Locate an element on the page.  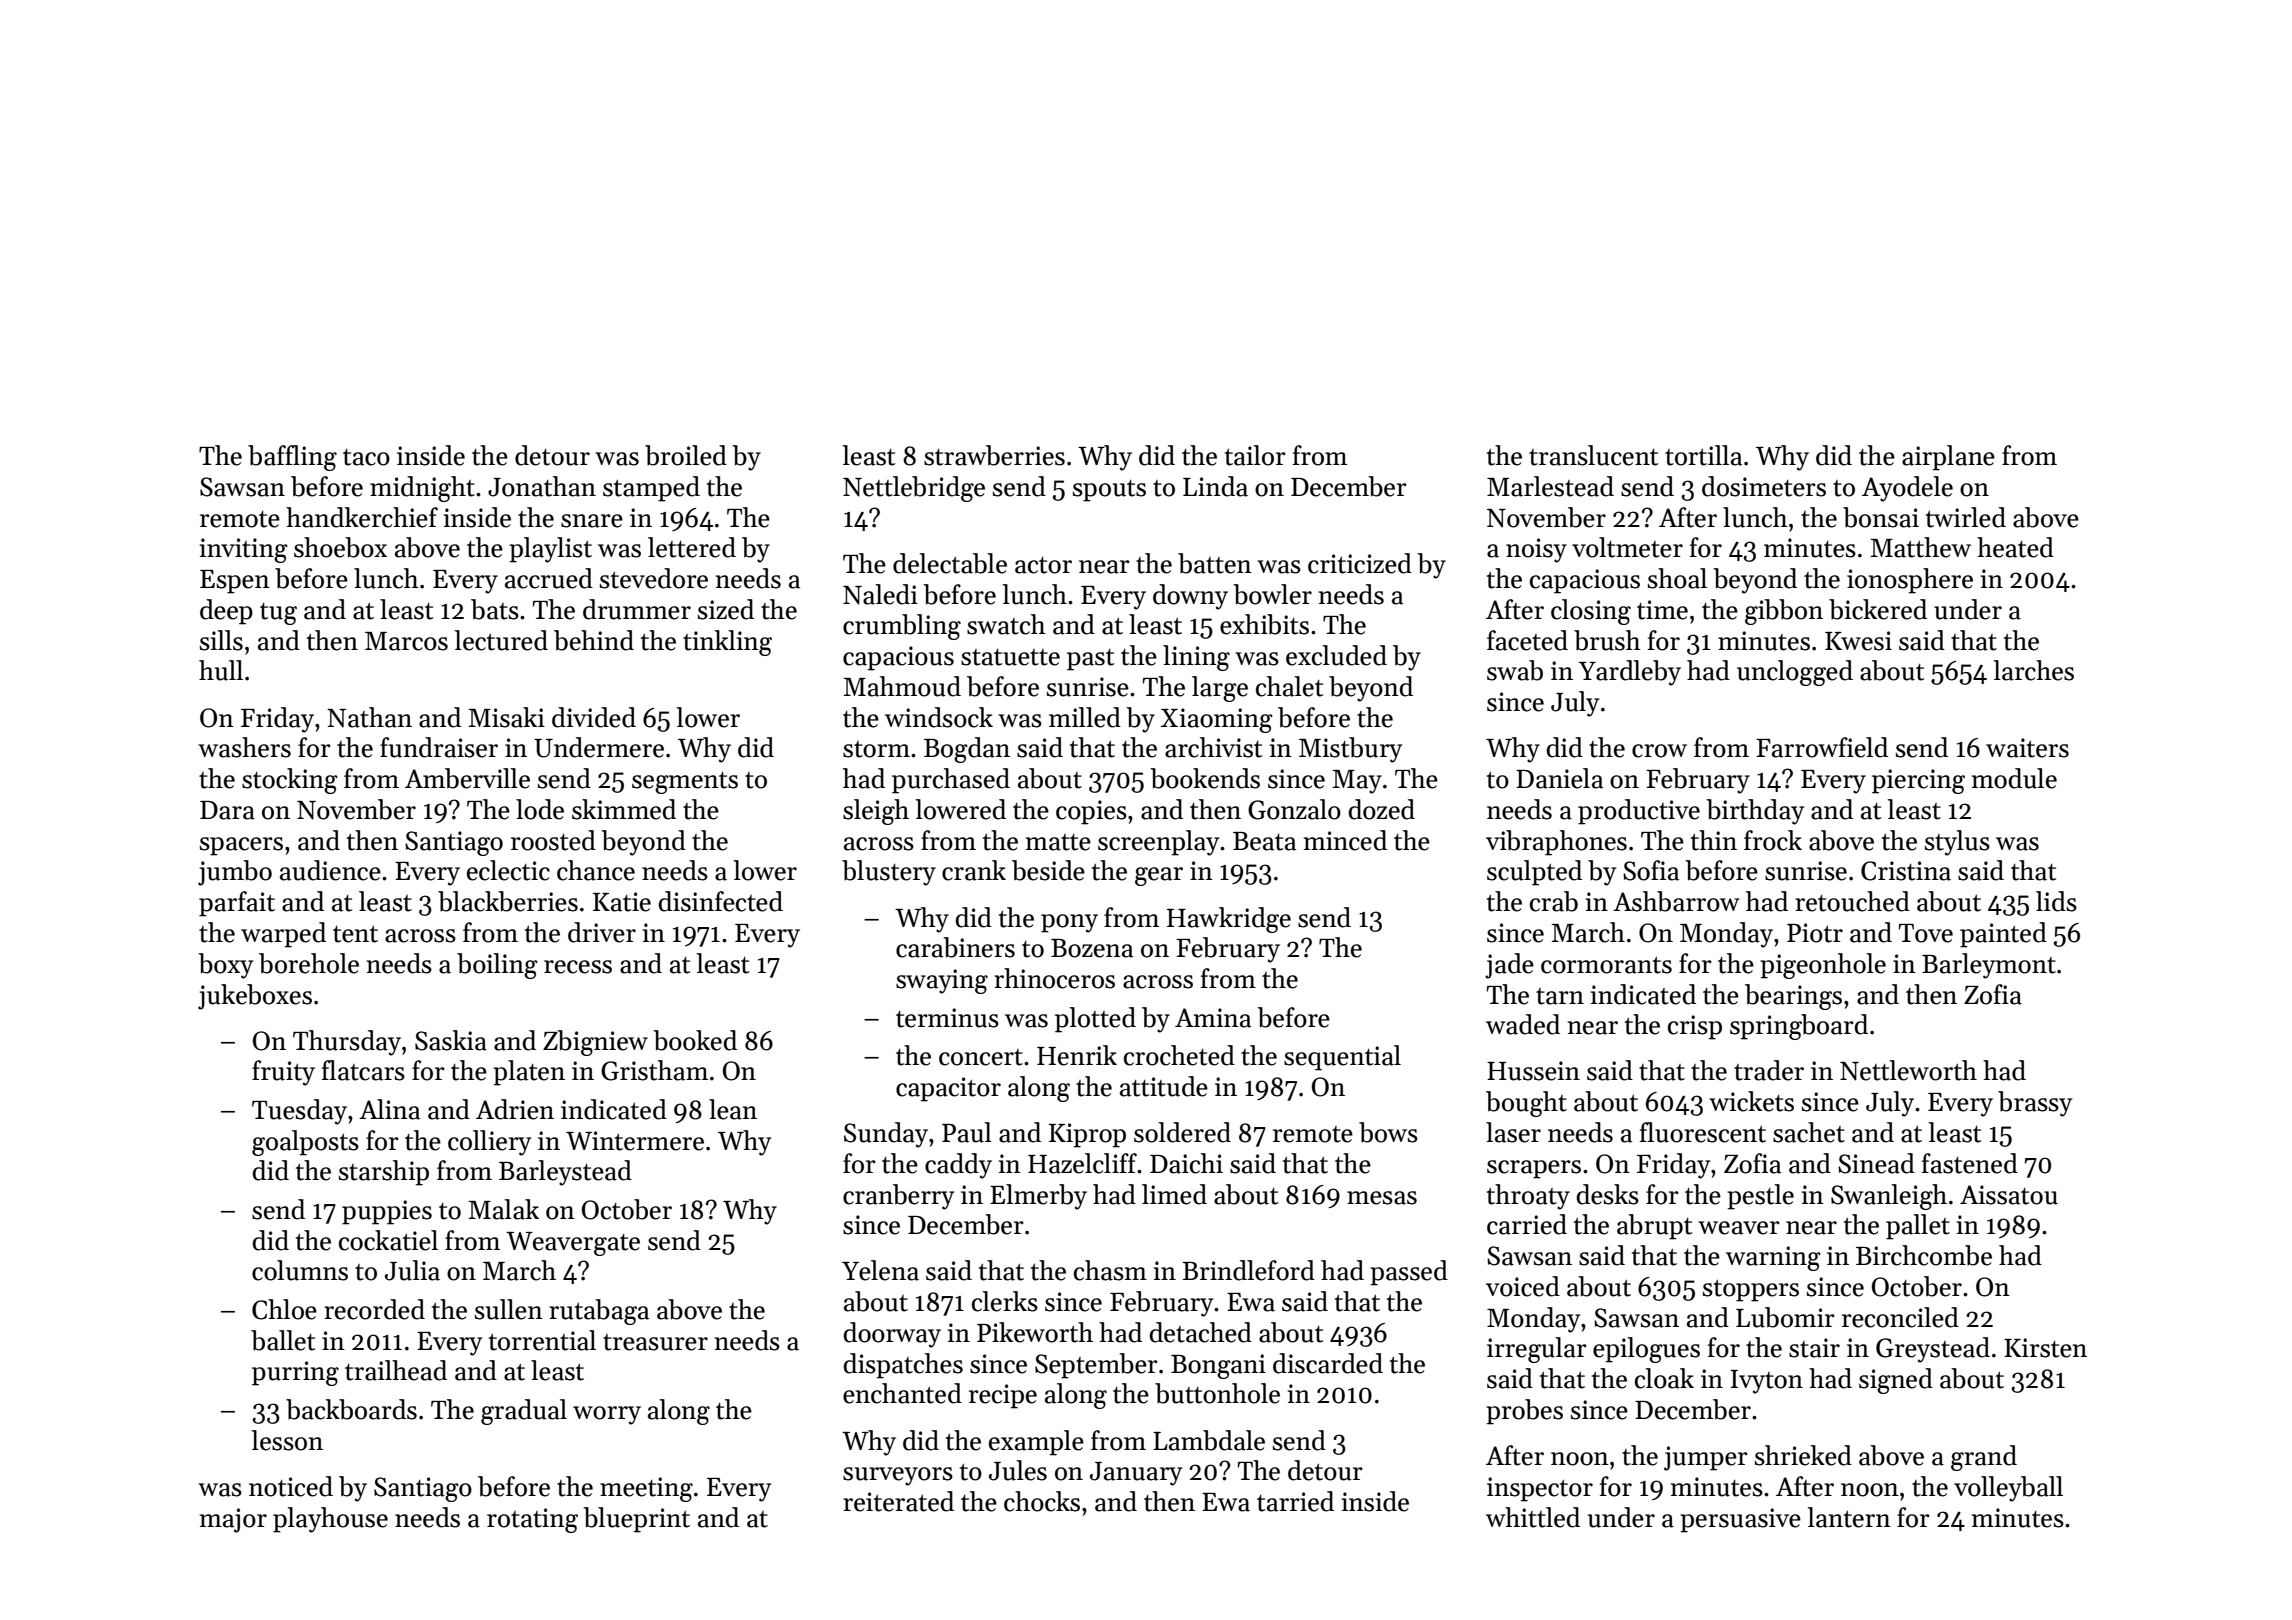
waiters is located at coordinates (2027, 748).
